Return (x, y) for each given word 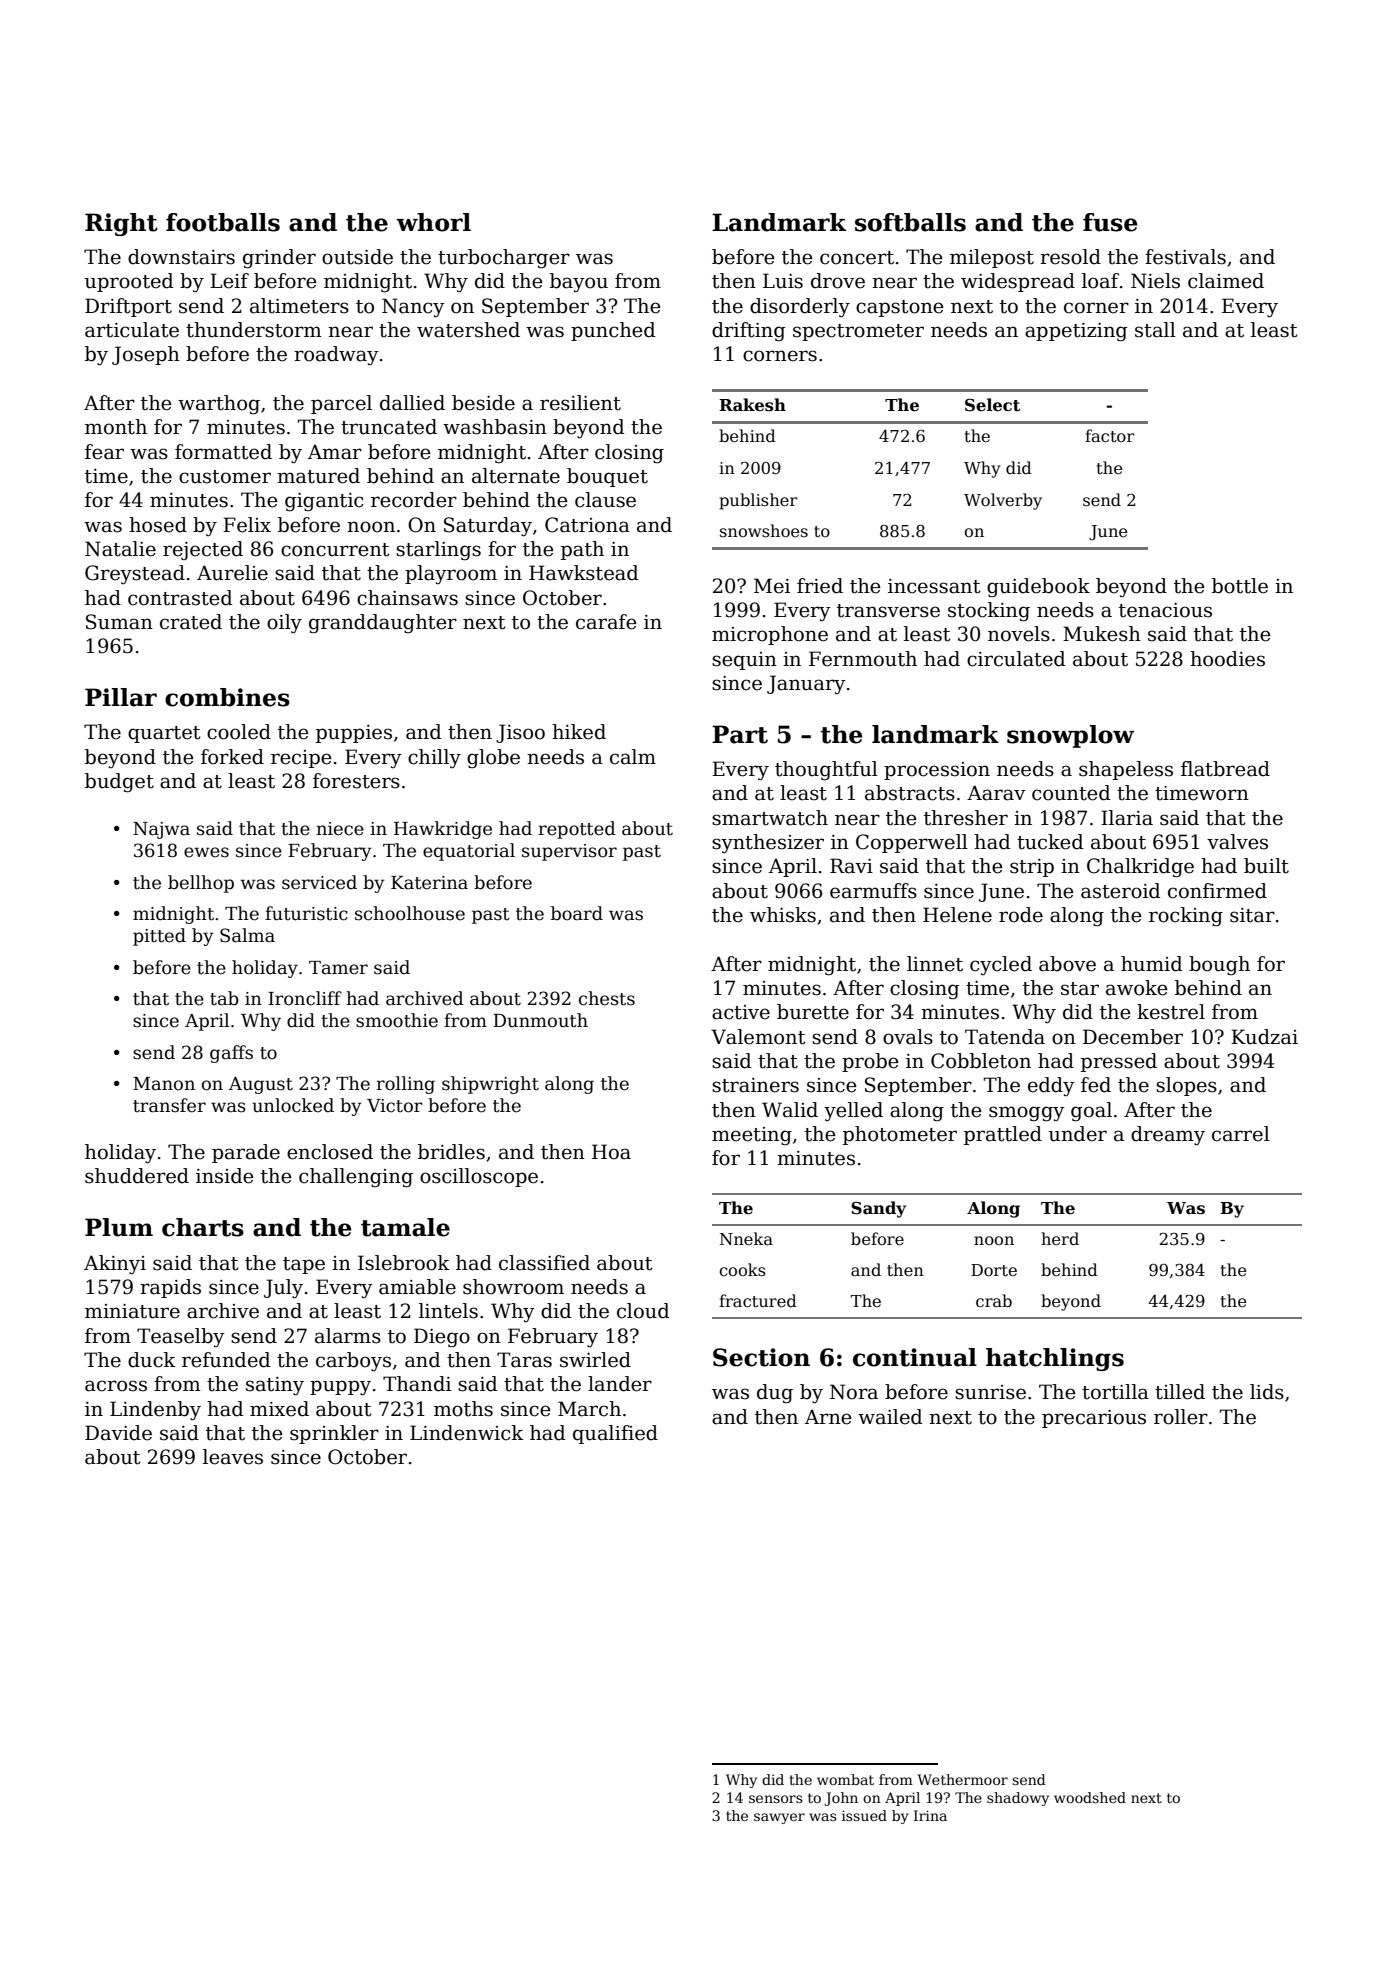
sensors (776, 1799)
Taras (524, 1360)
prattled (1003, 1135)
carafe (606, 622)
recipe (301, 759)
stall (1155, 330)
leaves (233, 1457)
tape (304, 1265)
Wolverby (1003, 501)
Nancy (413, 307)
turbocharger (504, 259)
